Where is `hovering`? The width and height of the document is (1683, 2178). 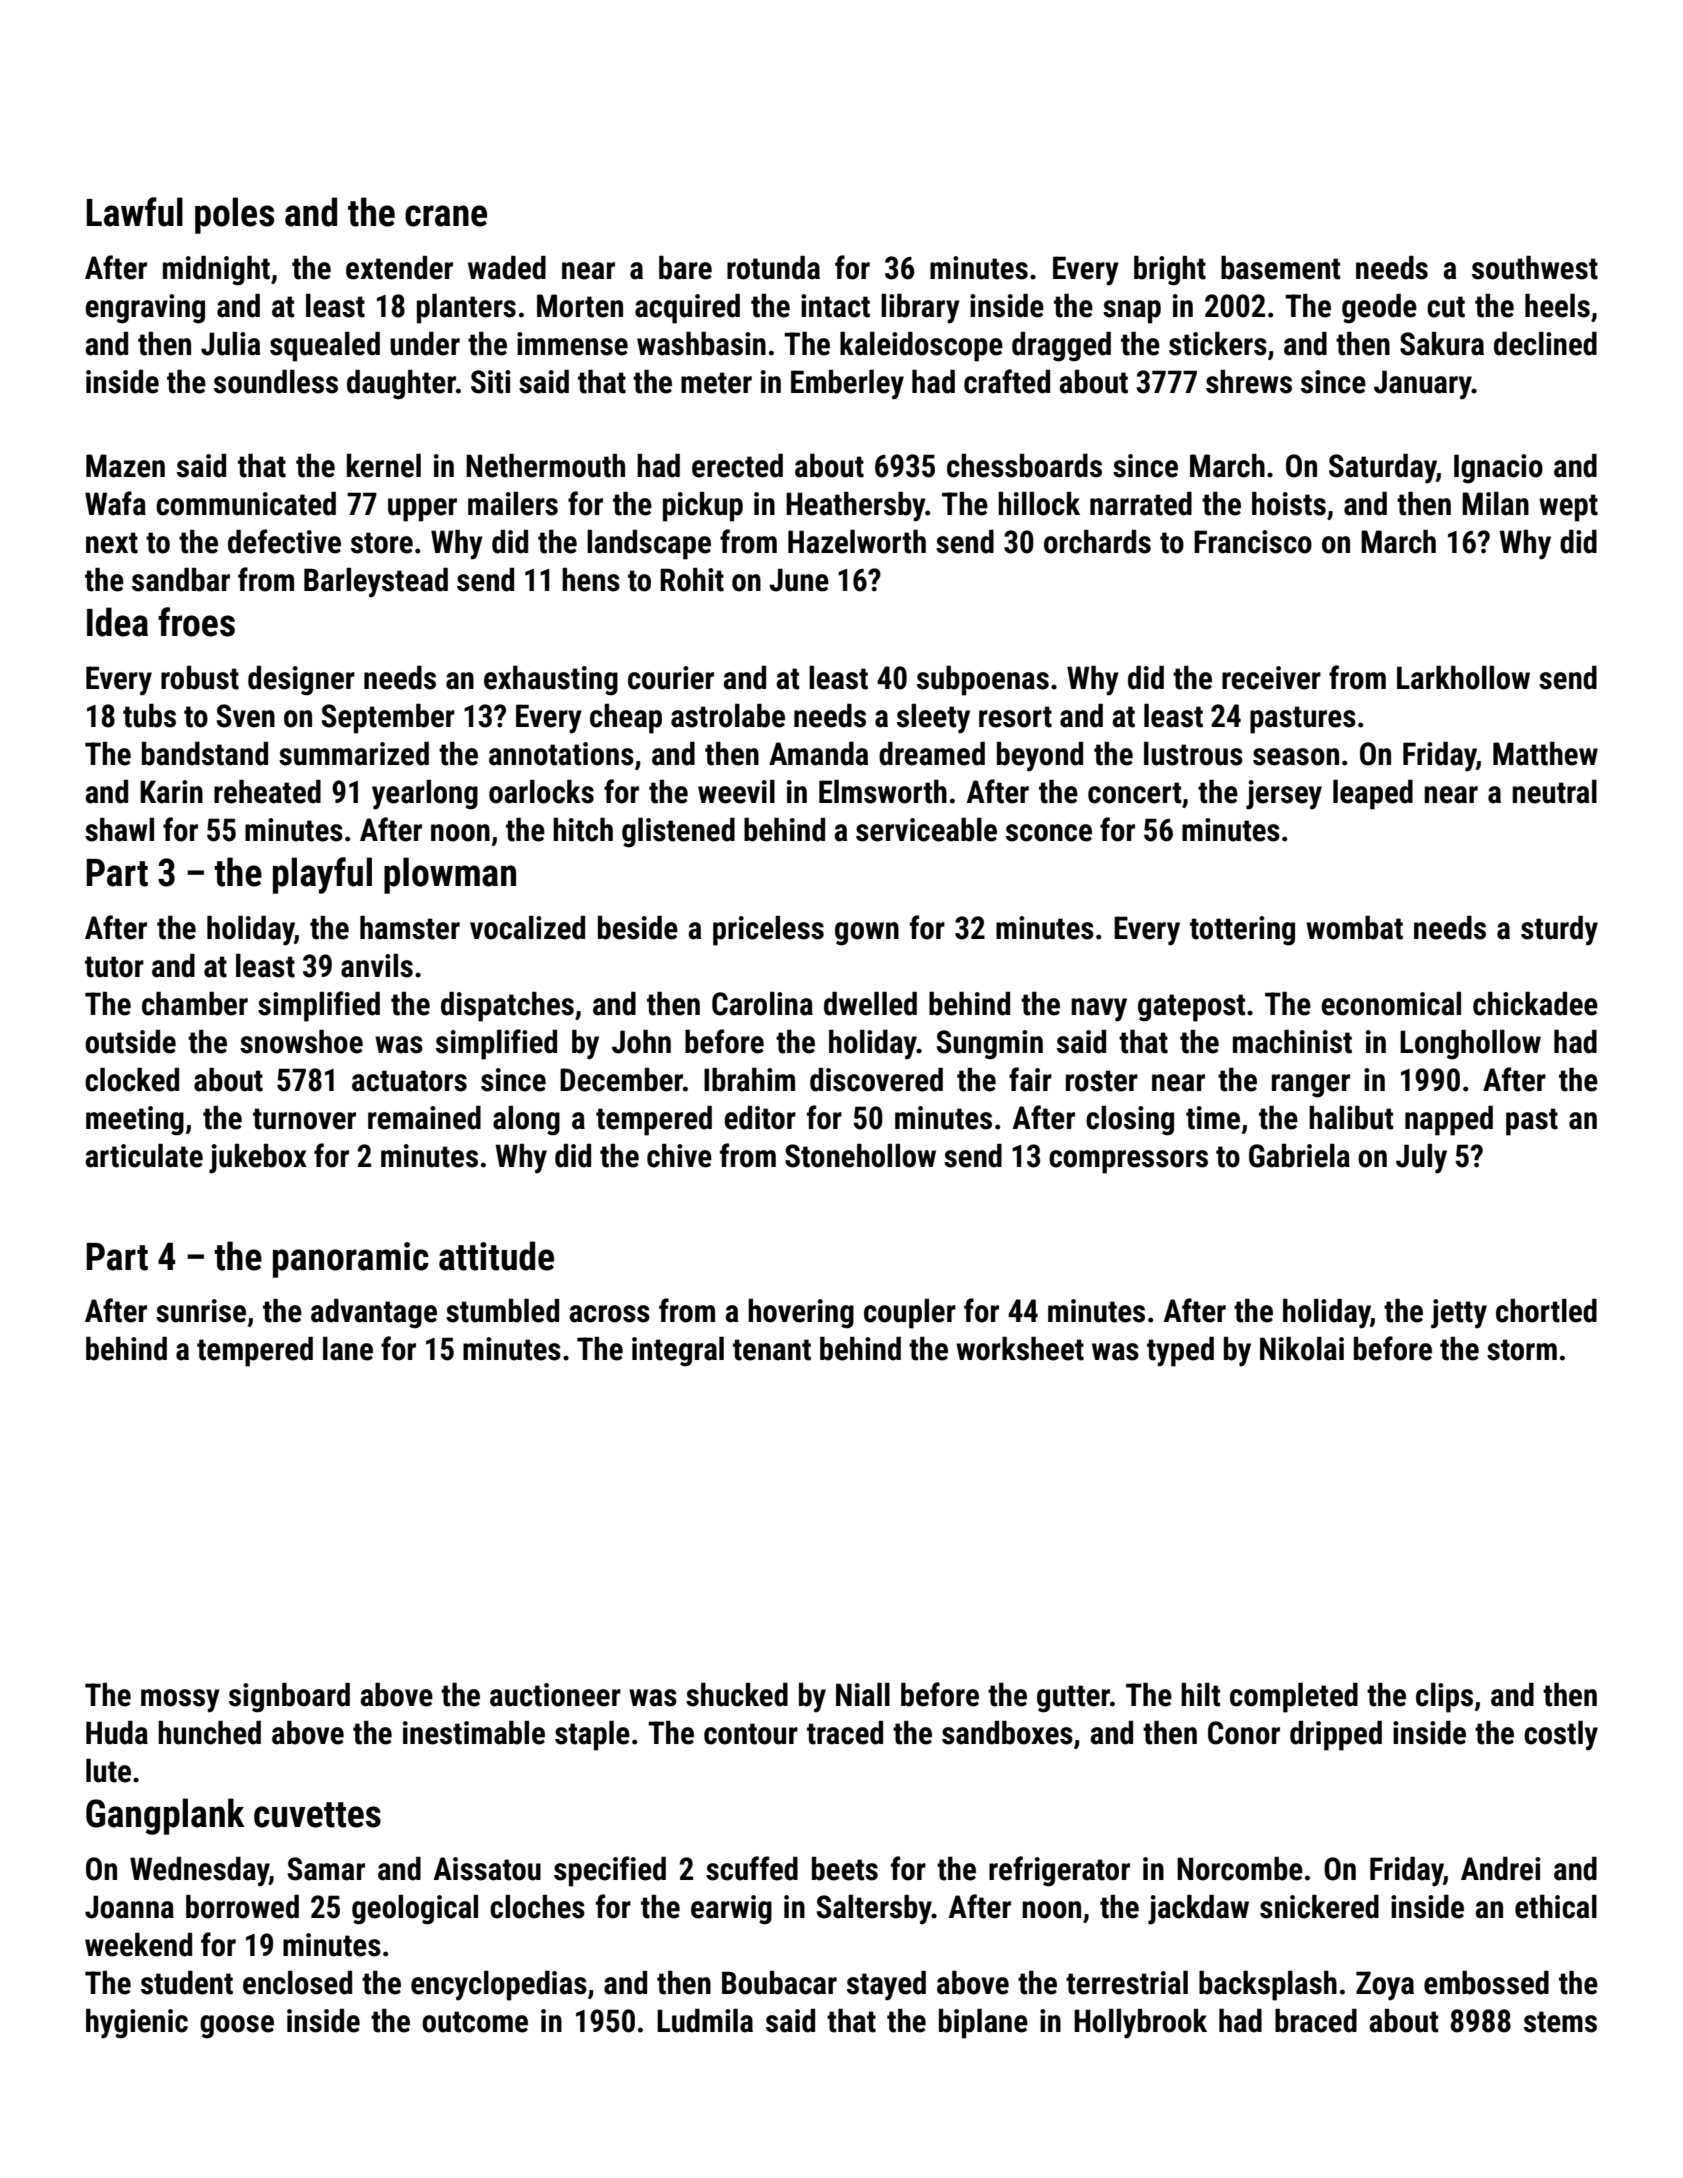 hovering is located at coordinates (801, 1314).
